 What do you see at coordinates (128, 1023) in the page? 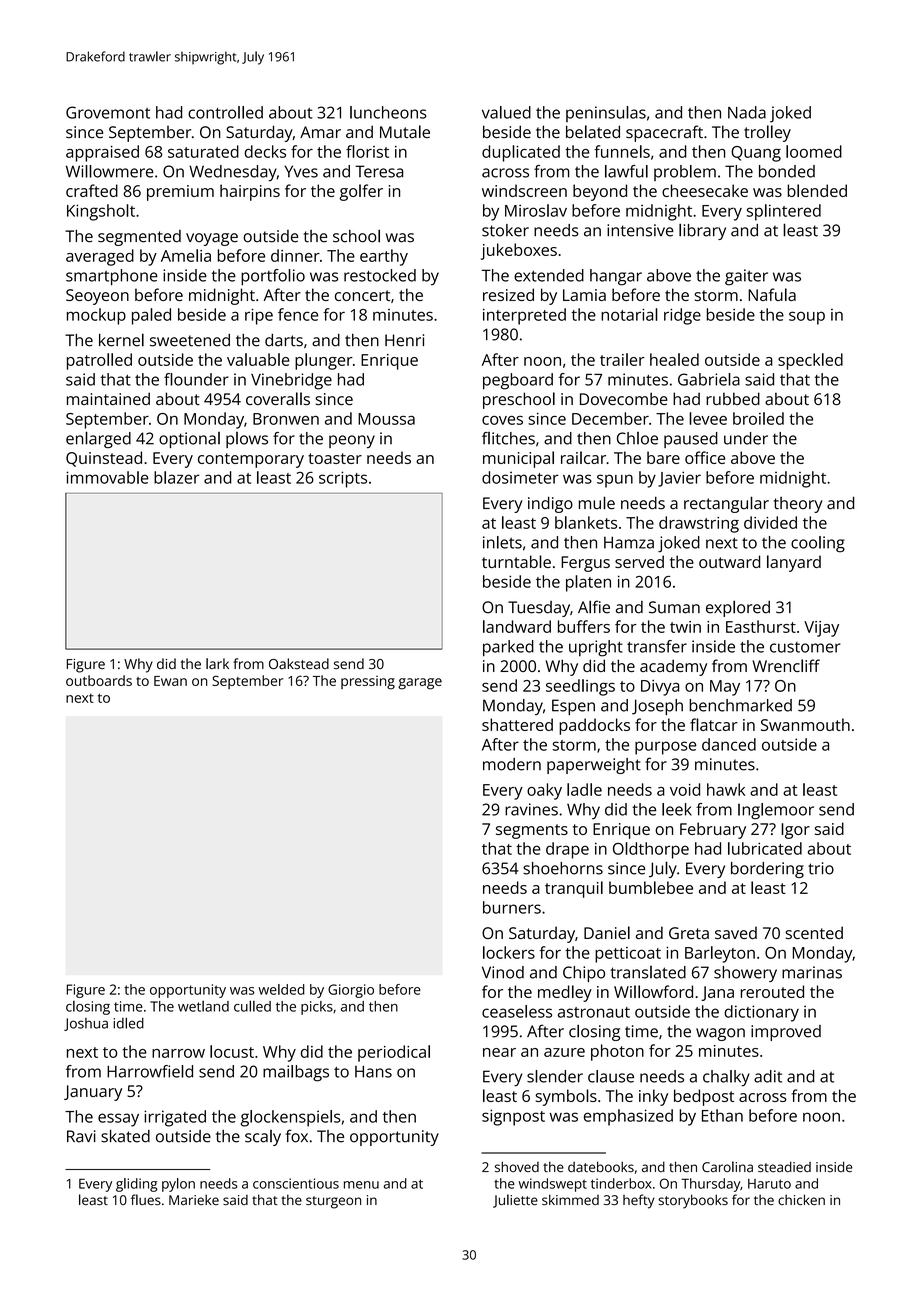
I see `idled` at bounding box center [128, 1023].
